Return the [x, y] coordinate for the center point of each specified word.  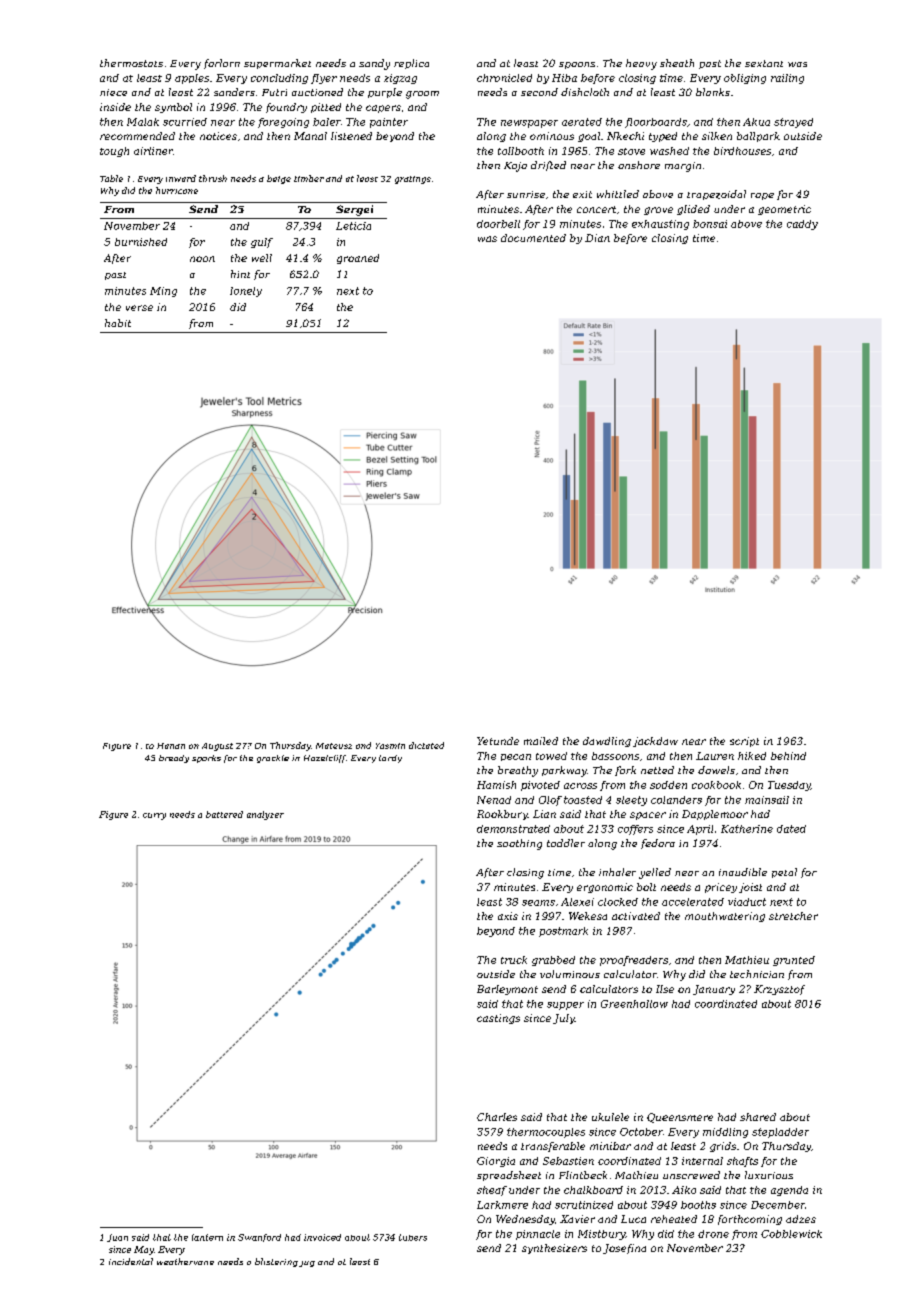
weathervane [185, 1261]
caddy [802, 225]
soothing [519, 844]
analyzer [265, 815]
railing [787, 79]
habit [118, 323]
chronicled [504, 78]
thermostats [131, 63]
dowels [716, 770]
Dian [597, 238]
